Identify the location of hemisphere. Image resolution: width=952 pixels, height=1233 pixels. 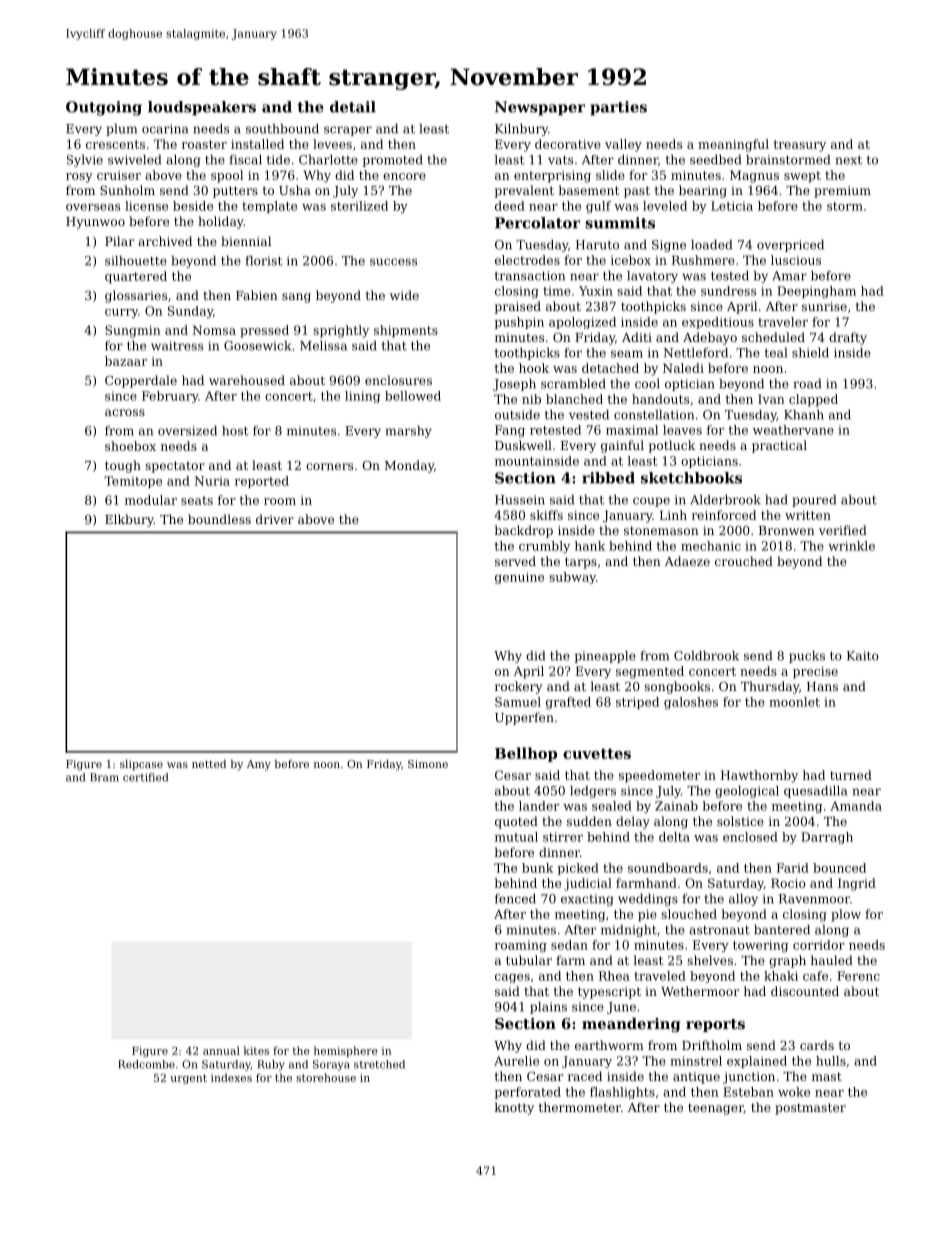
(346, 1051).
